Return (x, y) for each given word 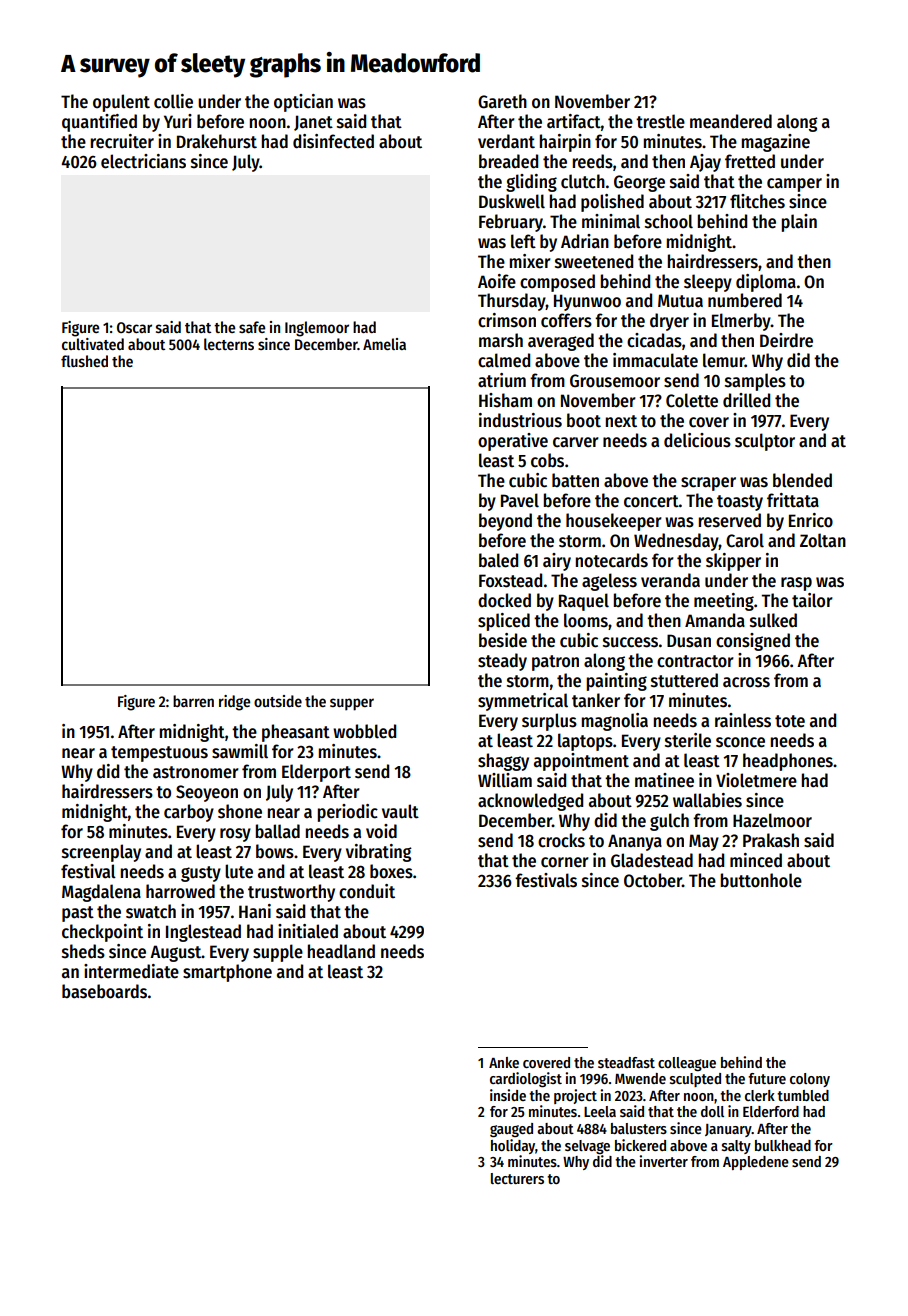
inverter (663, 1161)
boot (584, 420)
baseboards (104, 991)
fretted (750, 161)
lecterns (229, 344)
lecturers (517, 1178)
